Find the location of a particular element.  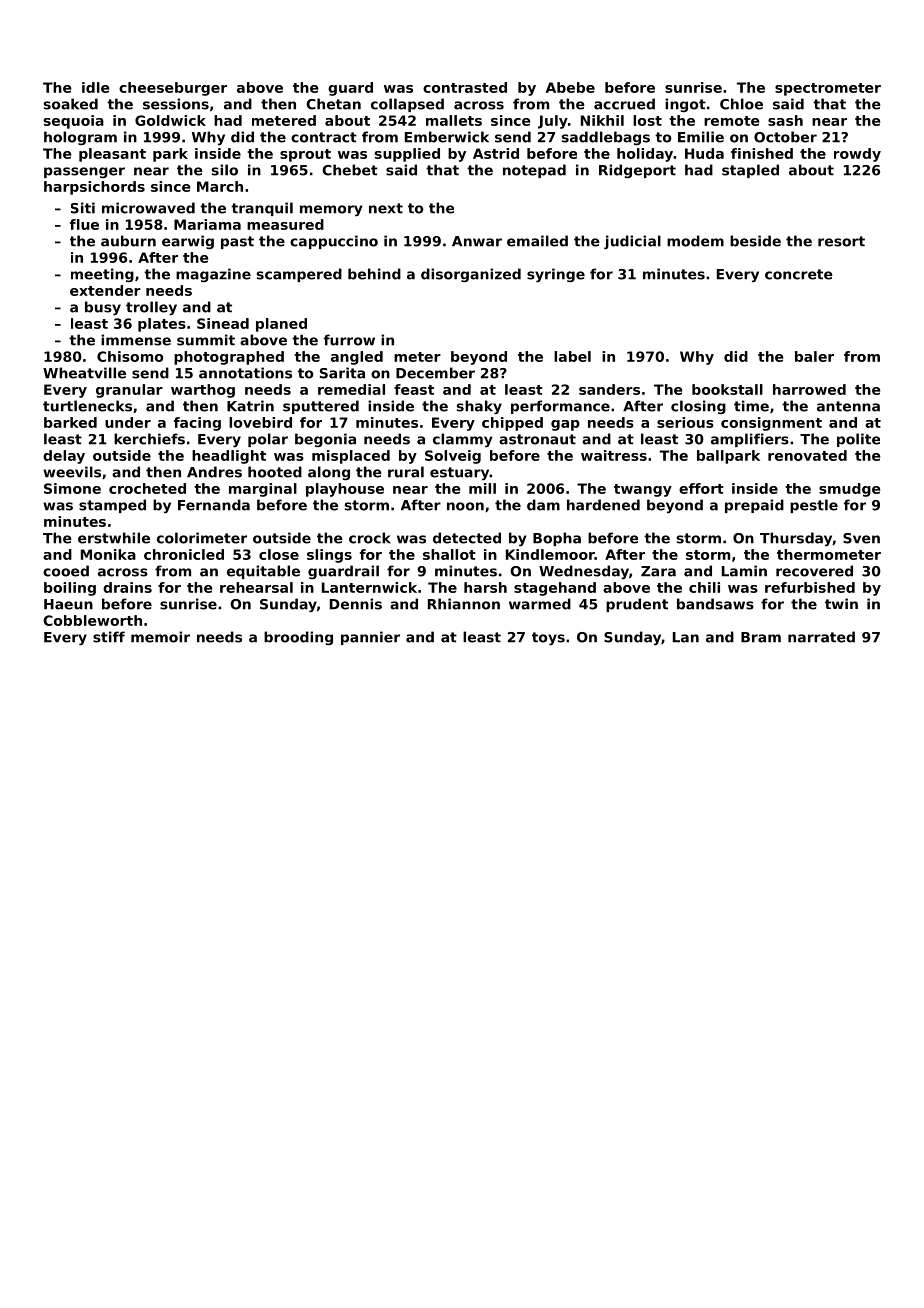

hardened is located at coordinates (603, 505).
